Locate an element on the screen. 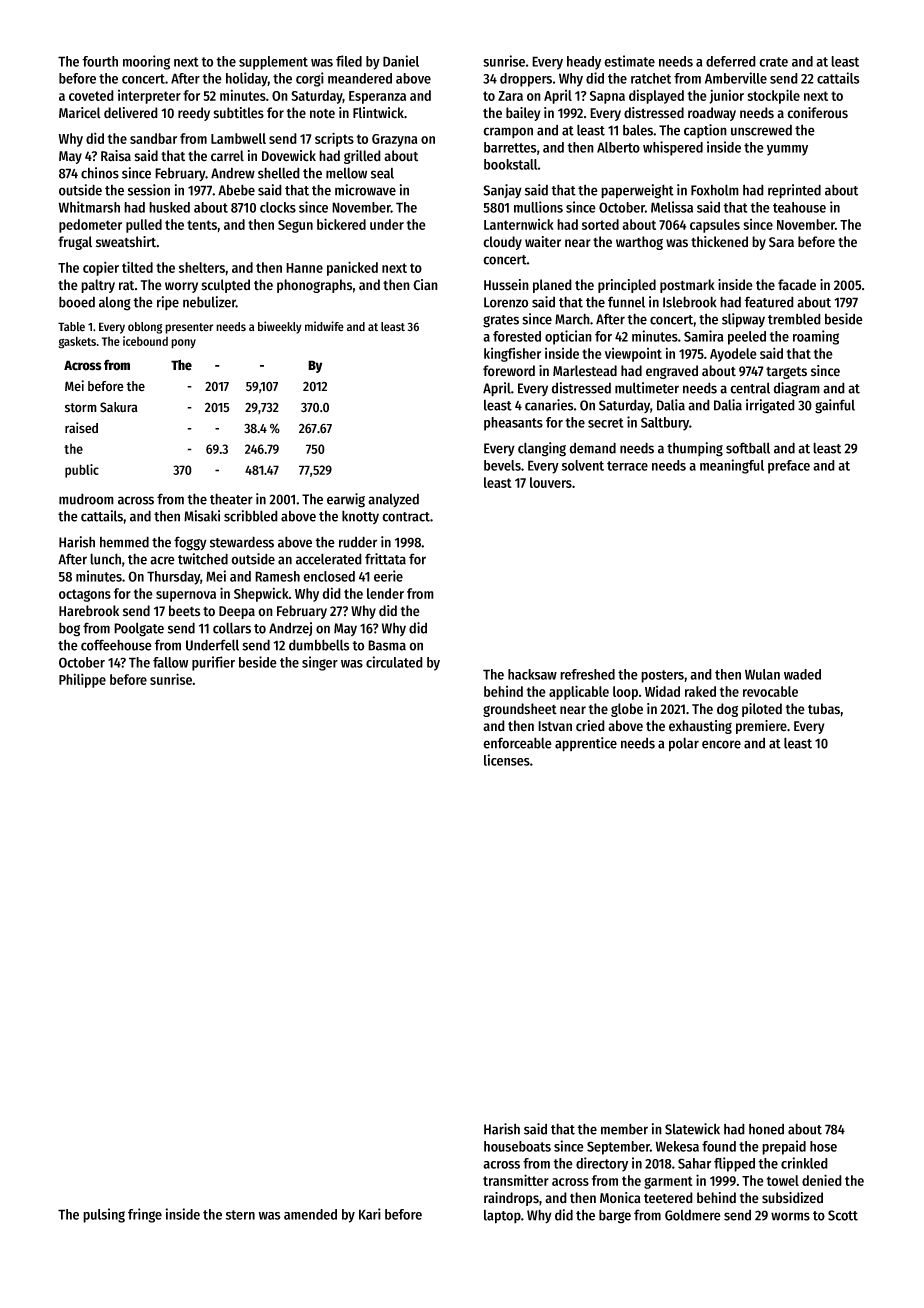  fringe is located at coordinates (145, 1215).
